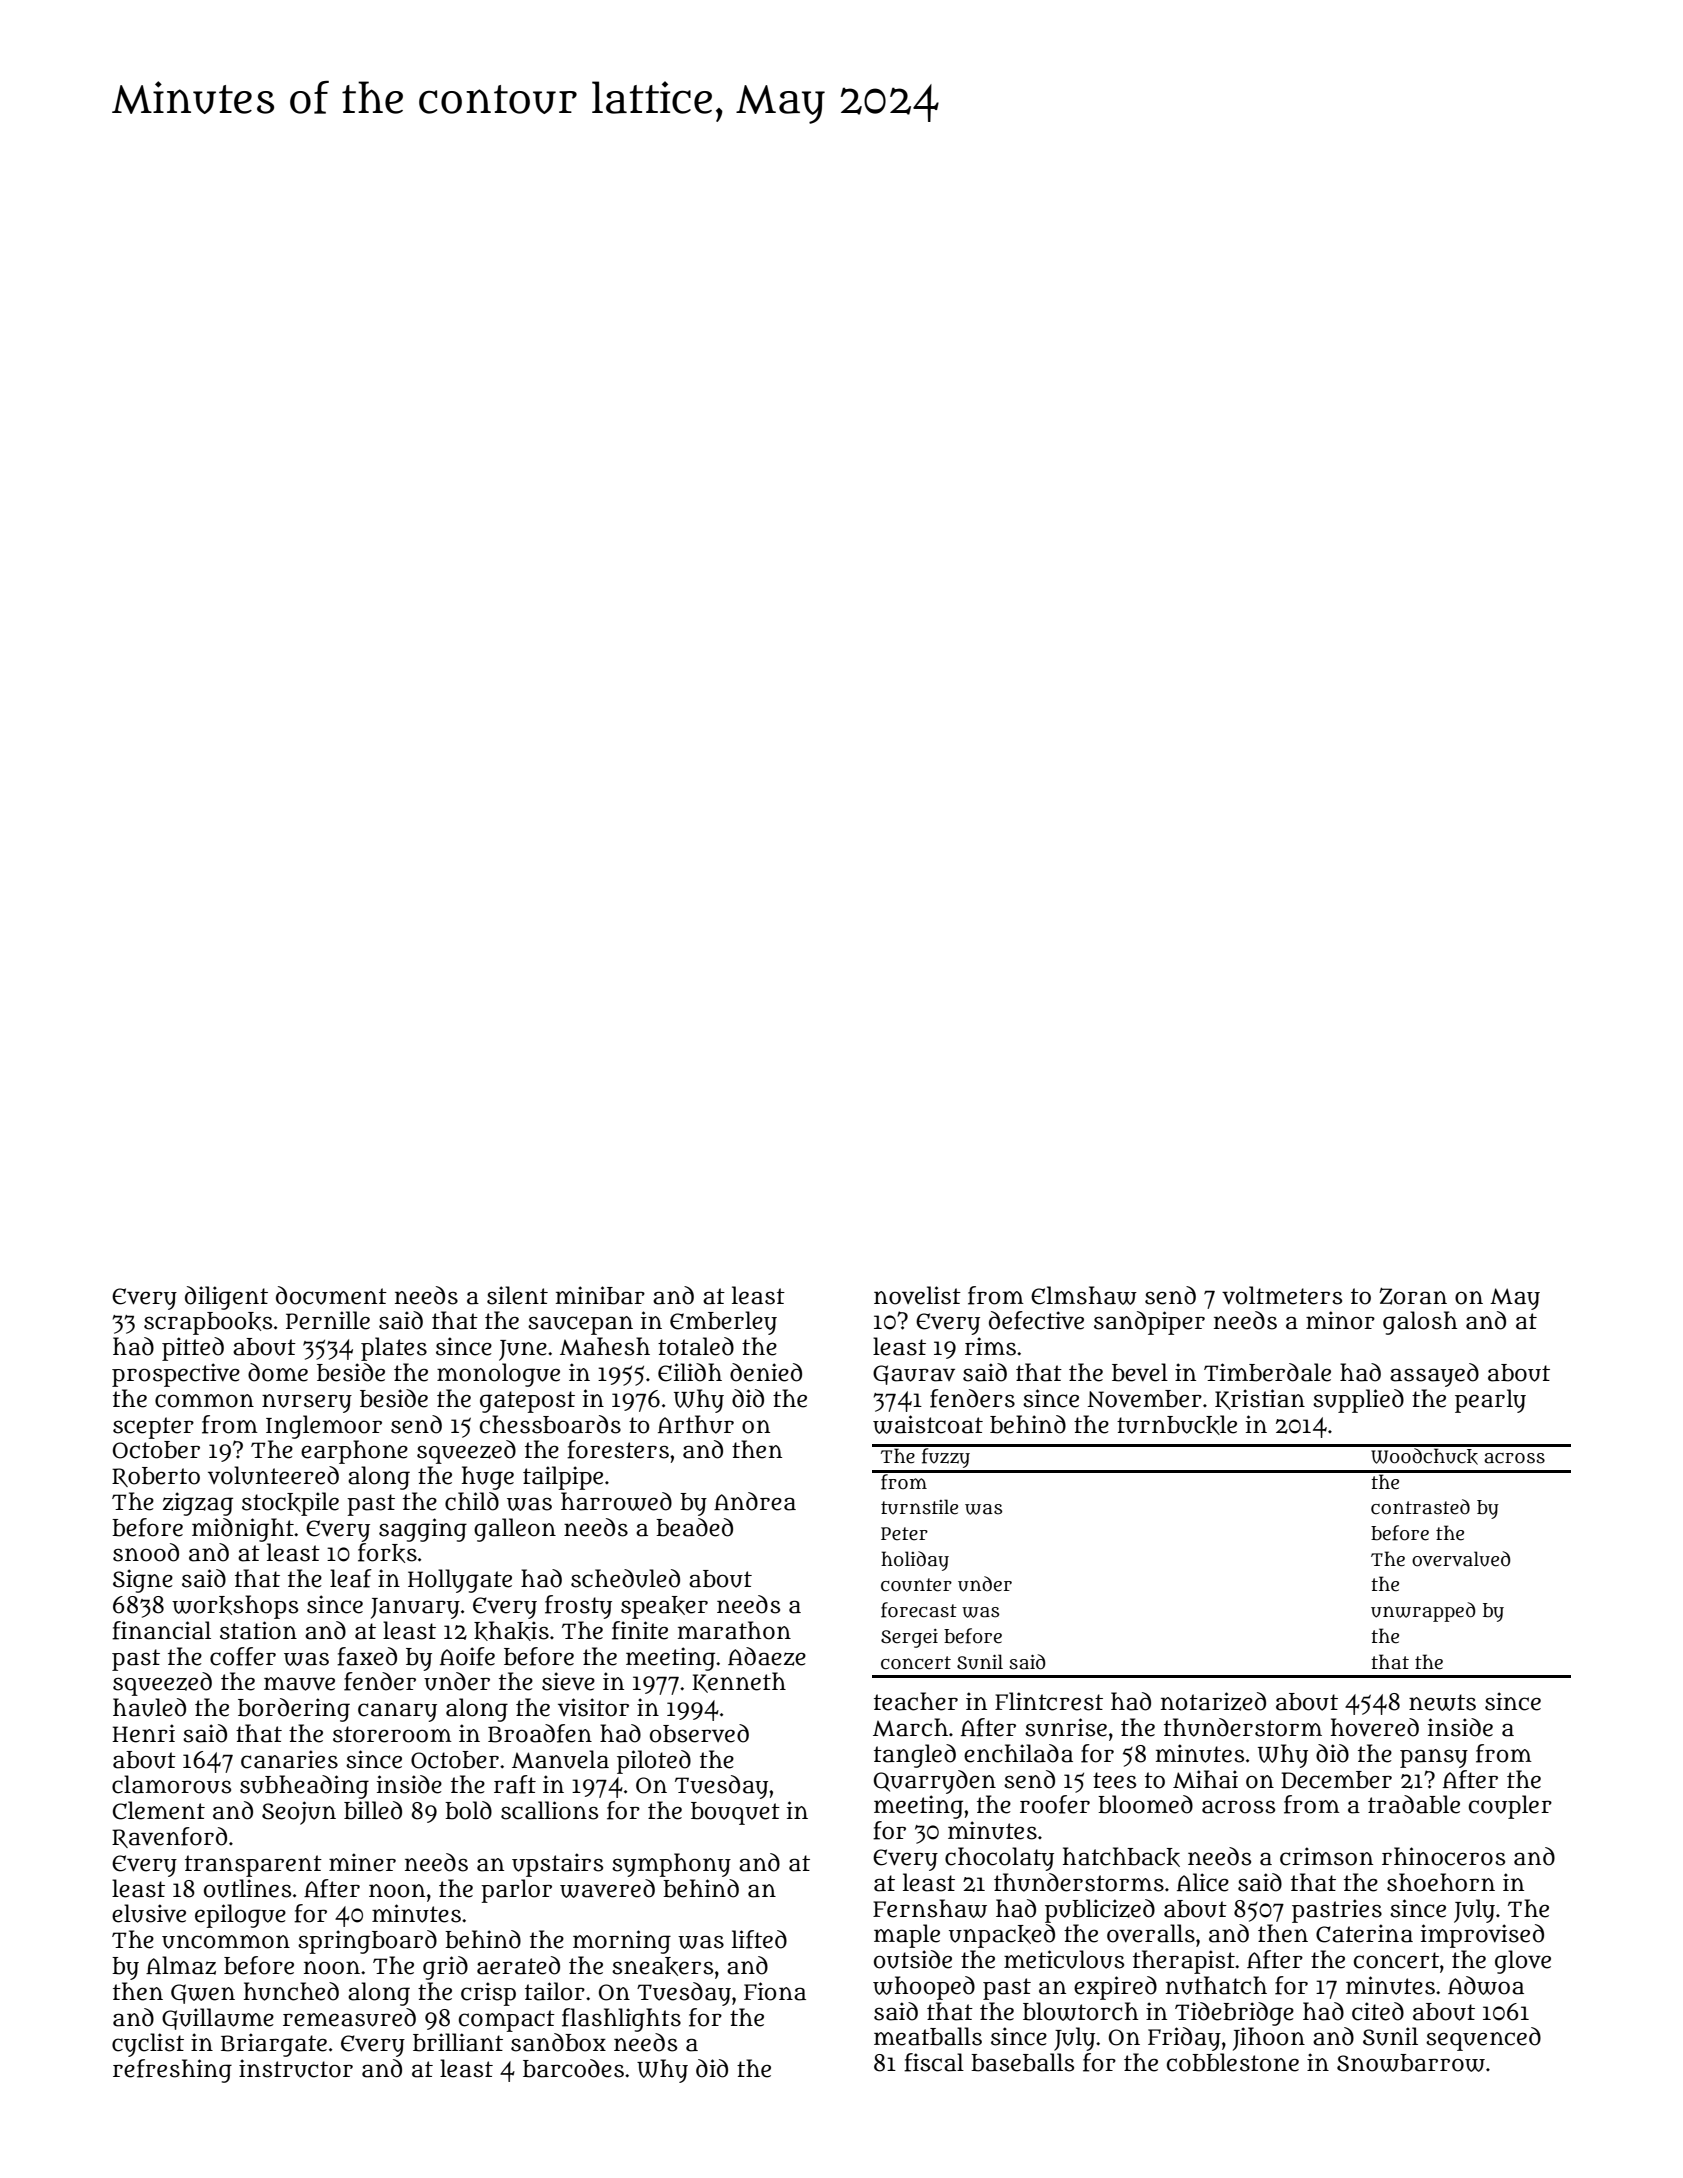 The image size is (1683, 2178). I want to click on document, so click(331, 1295).
